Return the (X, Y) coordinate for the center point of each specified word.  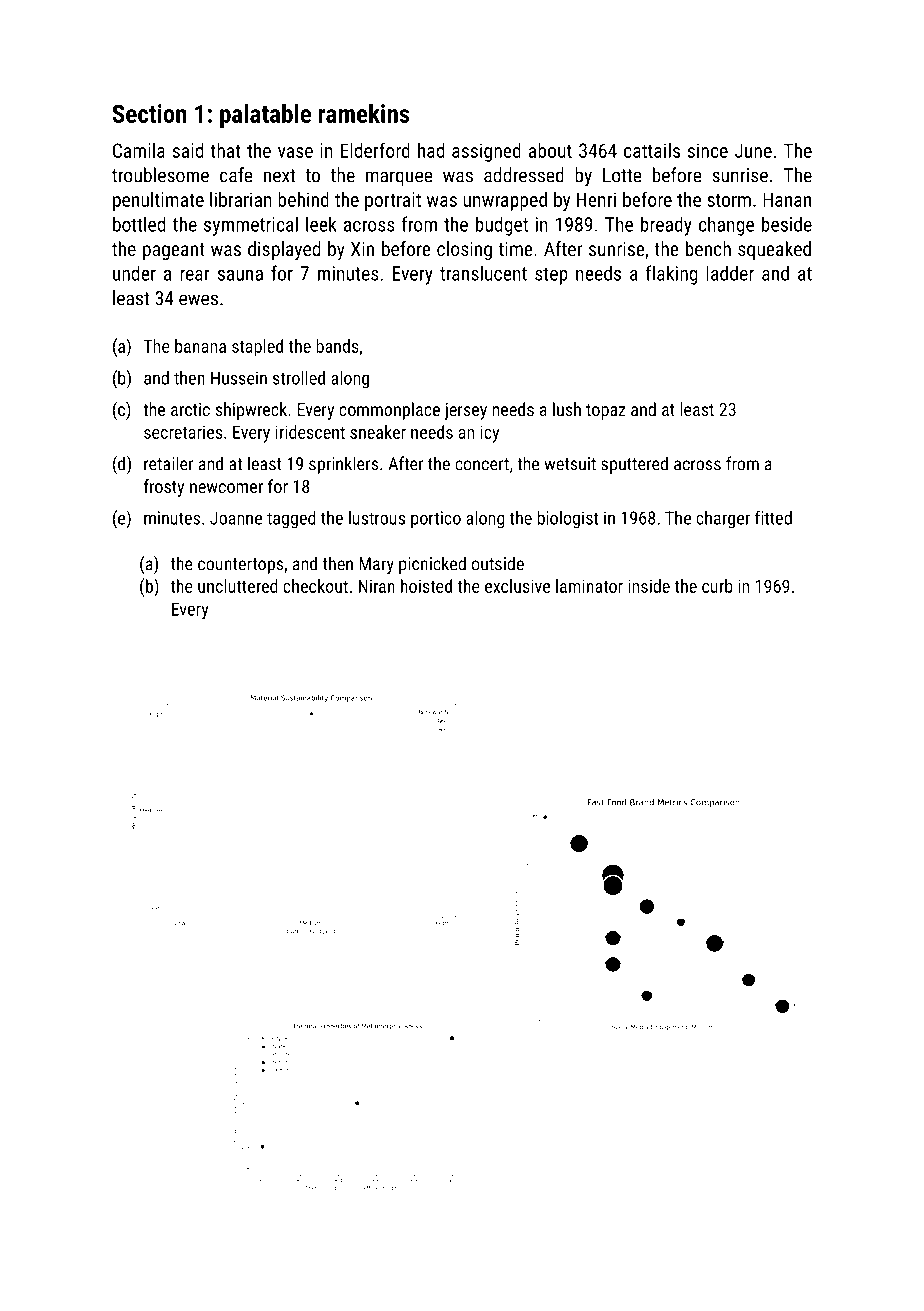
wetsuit (570, 464)
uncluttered (238, 586)
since (708, 150)
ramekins (364, 113)
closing (464, 250)
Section (149, 113)
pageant (174, 251)
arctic (190, 409)
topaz (606, 412)
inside (649, 586)
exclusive (517, 586)
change (726, 226)
